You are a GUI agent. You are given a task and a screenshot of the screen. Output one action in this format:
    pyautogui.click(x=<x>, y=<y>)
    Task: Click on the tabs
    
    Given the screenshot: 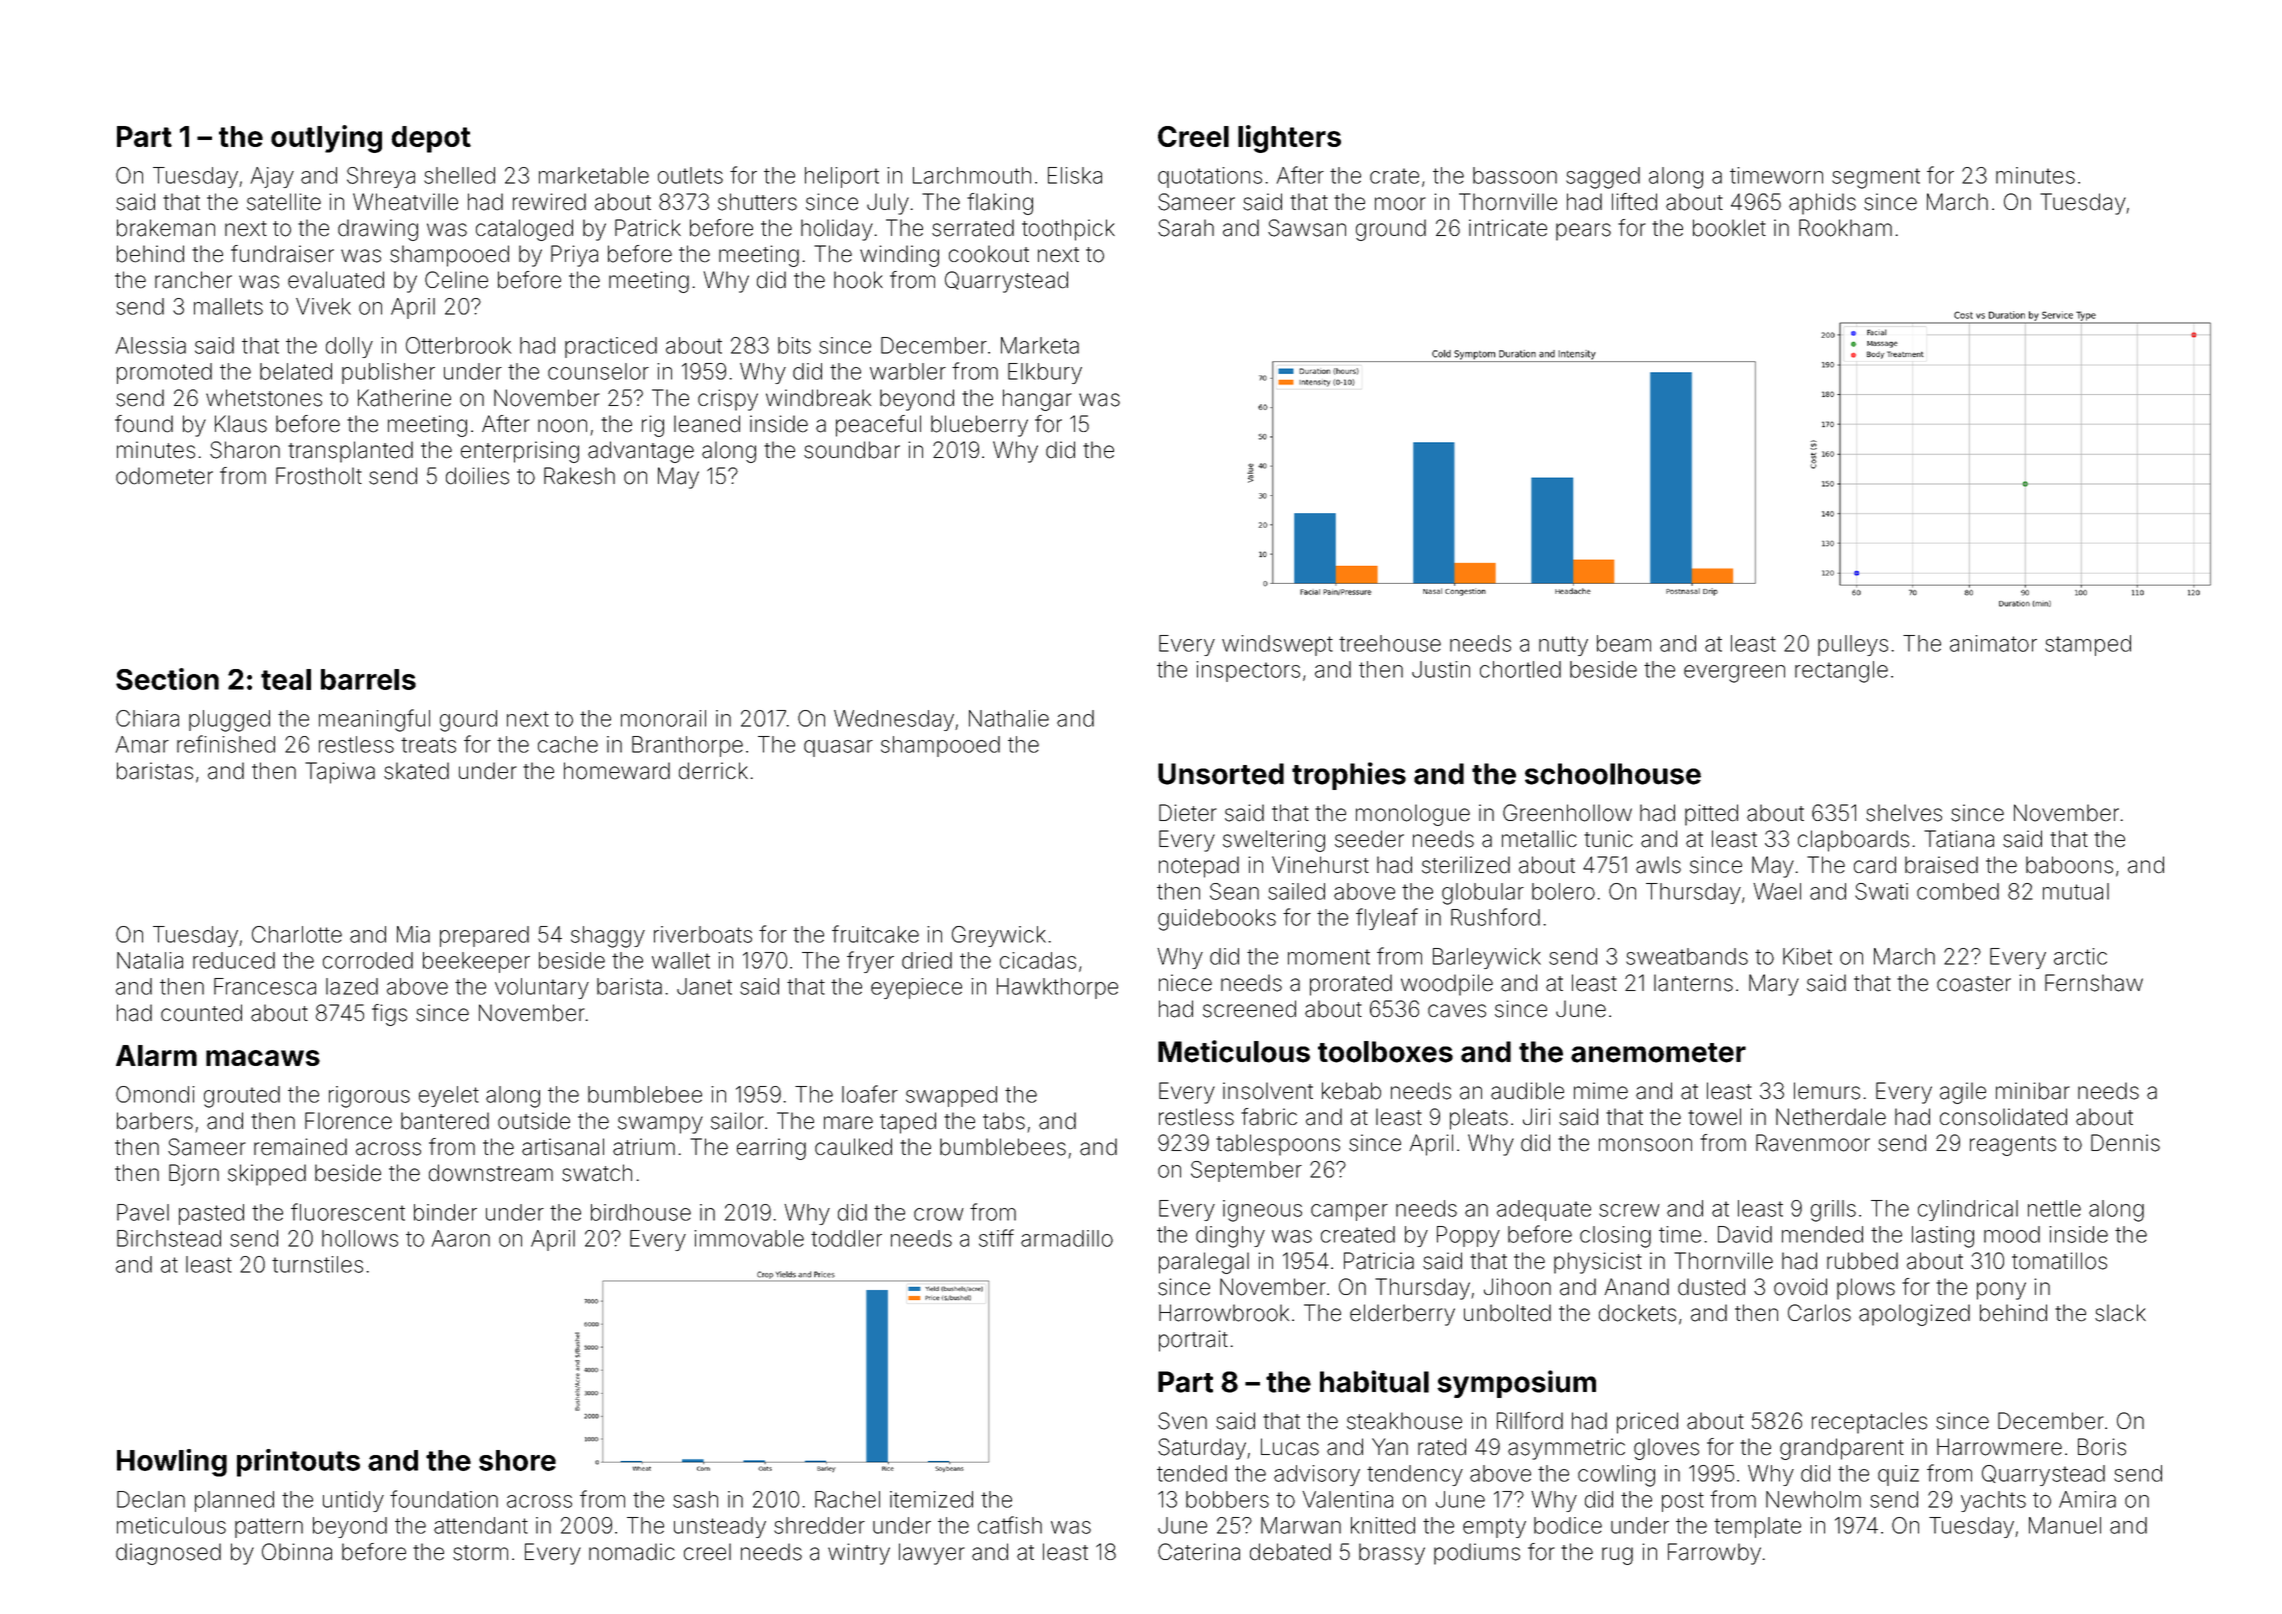 What is the action you would take?
    pyautogui.click(x=1004, y=1121)
